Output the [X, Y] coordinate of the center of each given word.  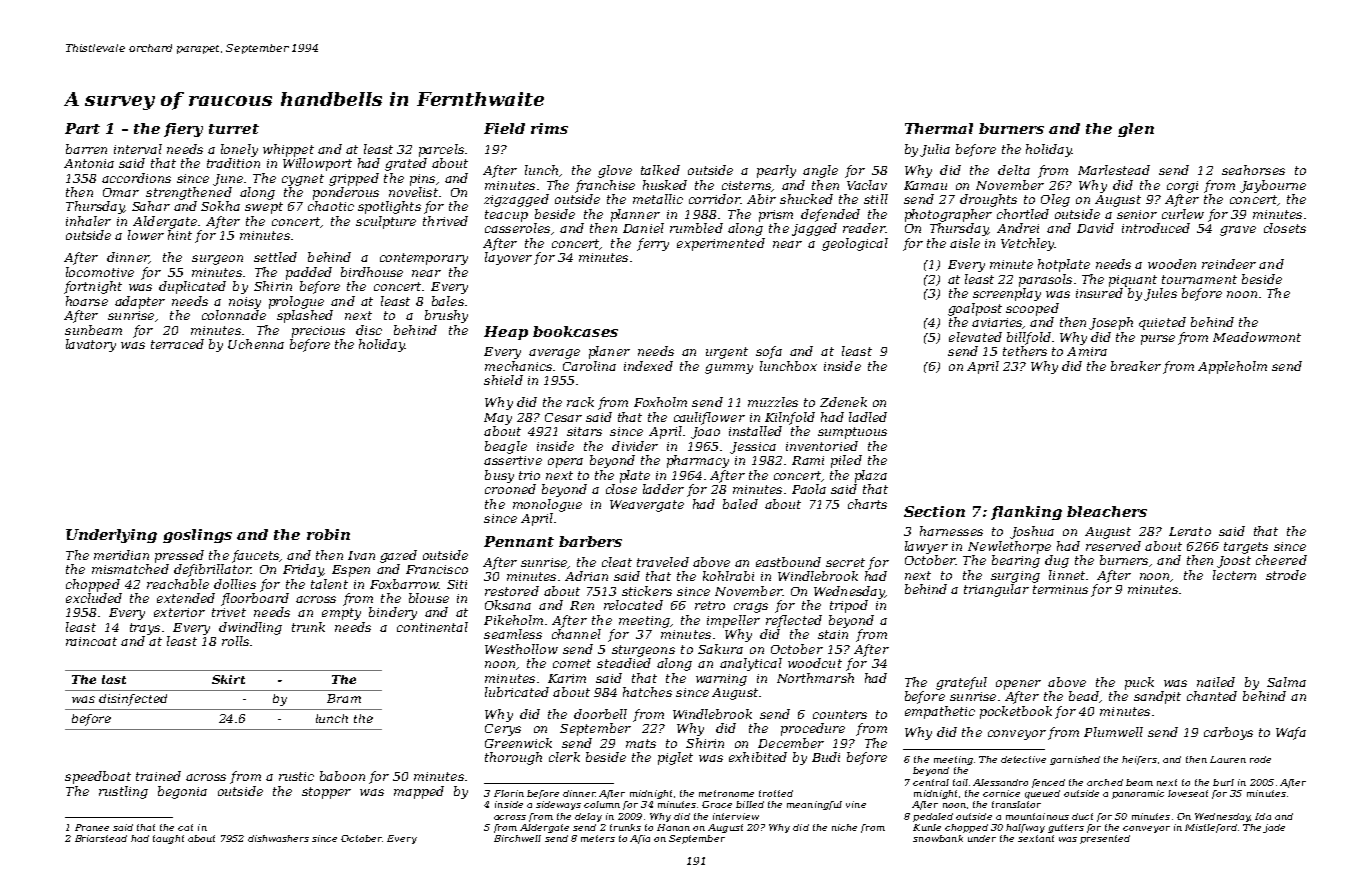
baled [740, 504]
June [228, 180]
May [498, 419]
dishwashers [278, 838]
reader [864, 228]
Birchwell [517, 838]
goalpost [975, 309]
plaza [871, 476]
